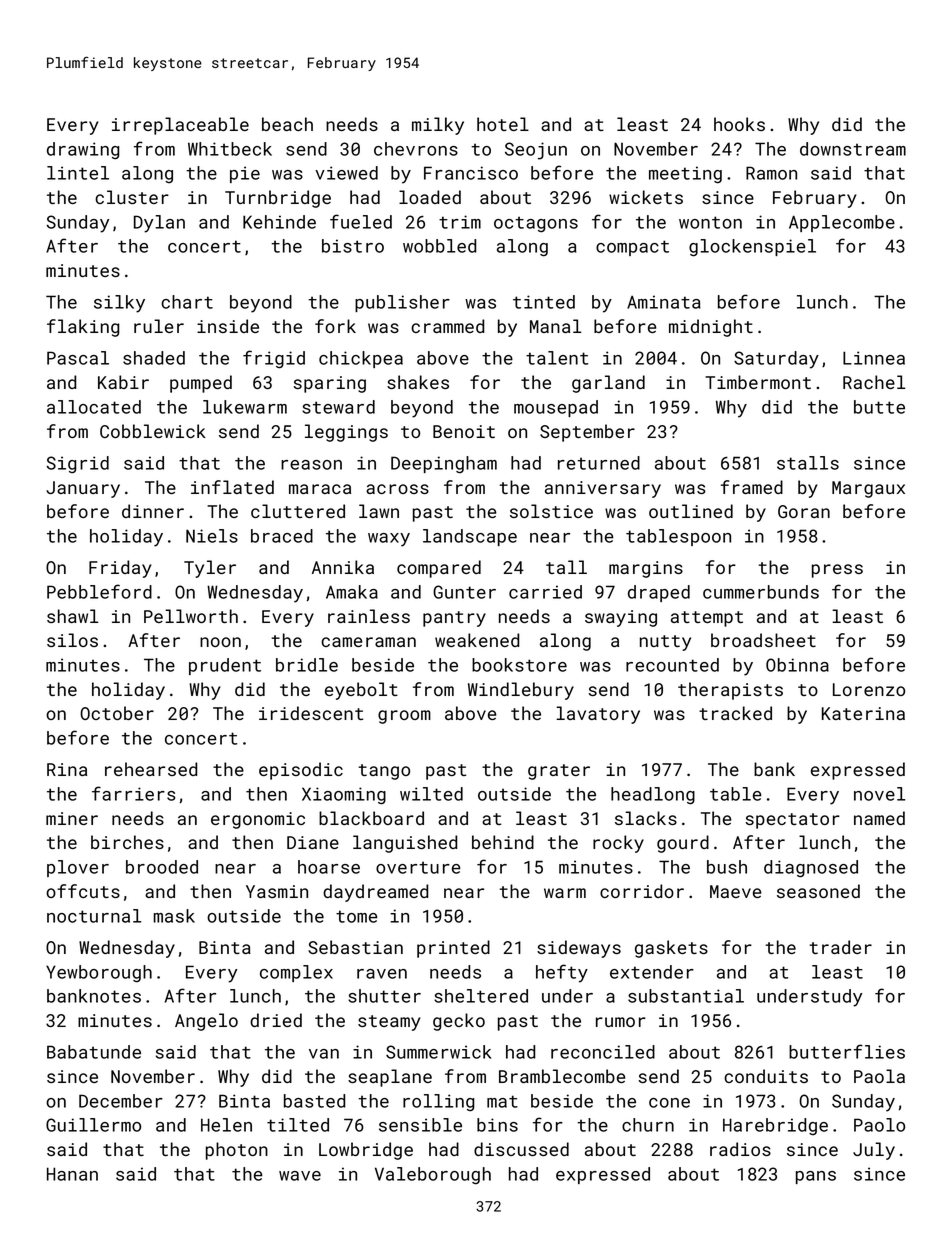 Image resolution: width=952 pixels, height=1233 pixels. Describe the element at coordinates (78, 173) in the screenshot. I see `lintel` at that location.
